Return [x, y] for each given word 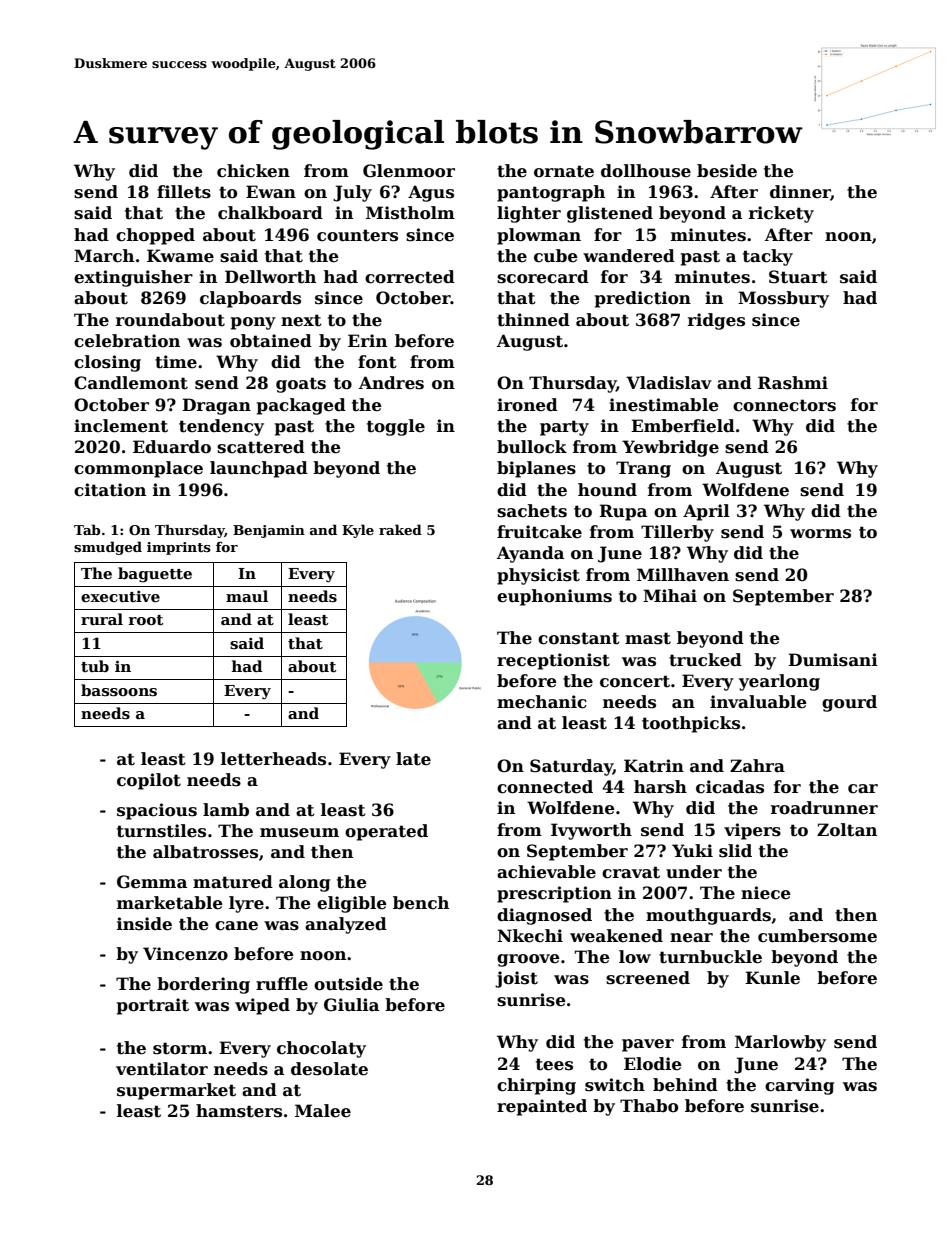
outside [348, 984]
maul [247, 596]
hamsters [239, 1111]
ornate [564, 171]
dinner [800, 193]
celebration [127, 341]
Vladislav [669, 383]
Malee [323, 1111]
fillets [184, 192]
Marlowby [780, 1043]
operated [386, 832]
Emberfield [683, 426]
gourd [849, 703]
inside [144, 924]
